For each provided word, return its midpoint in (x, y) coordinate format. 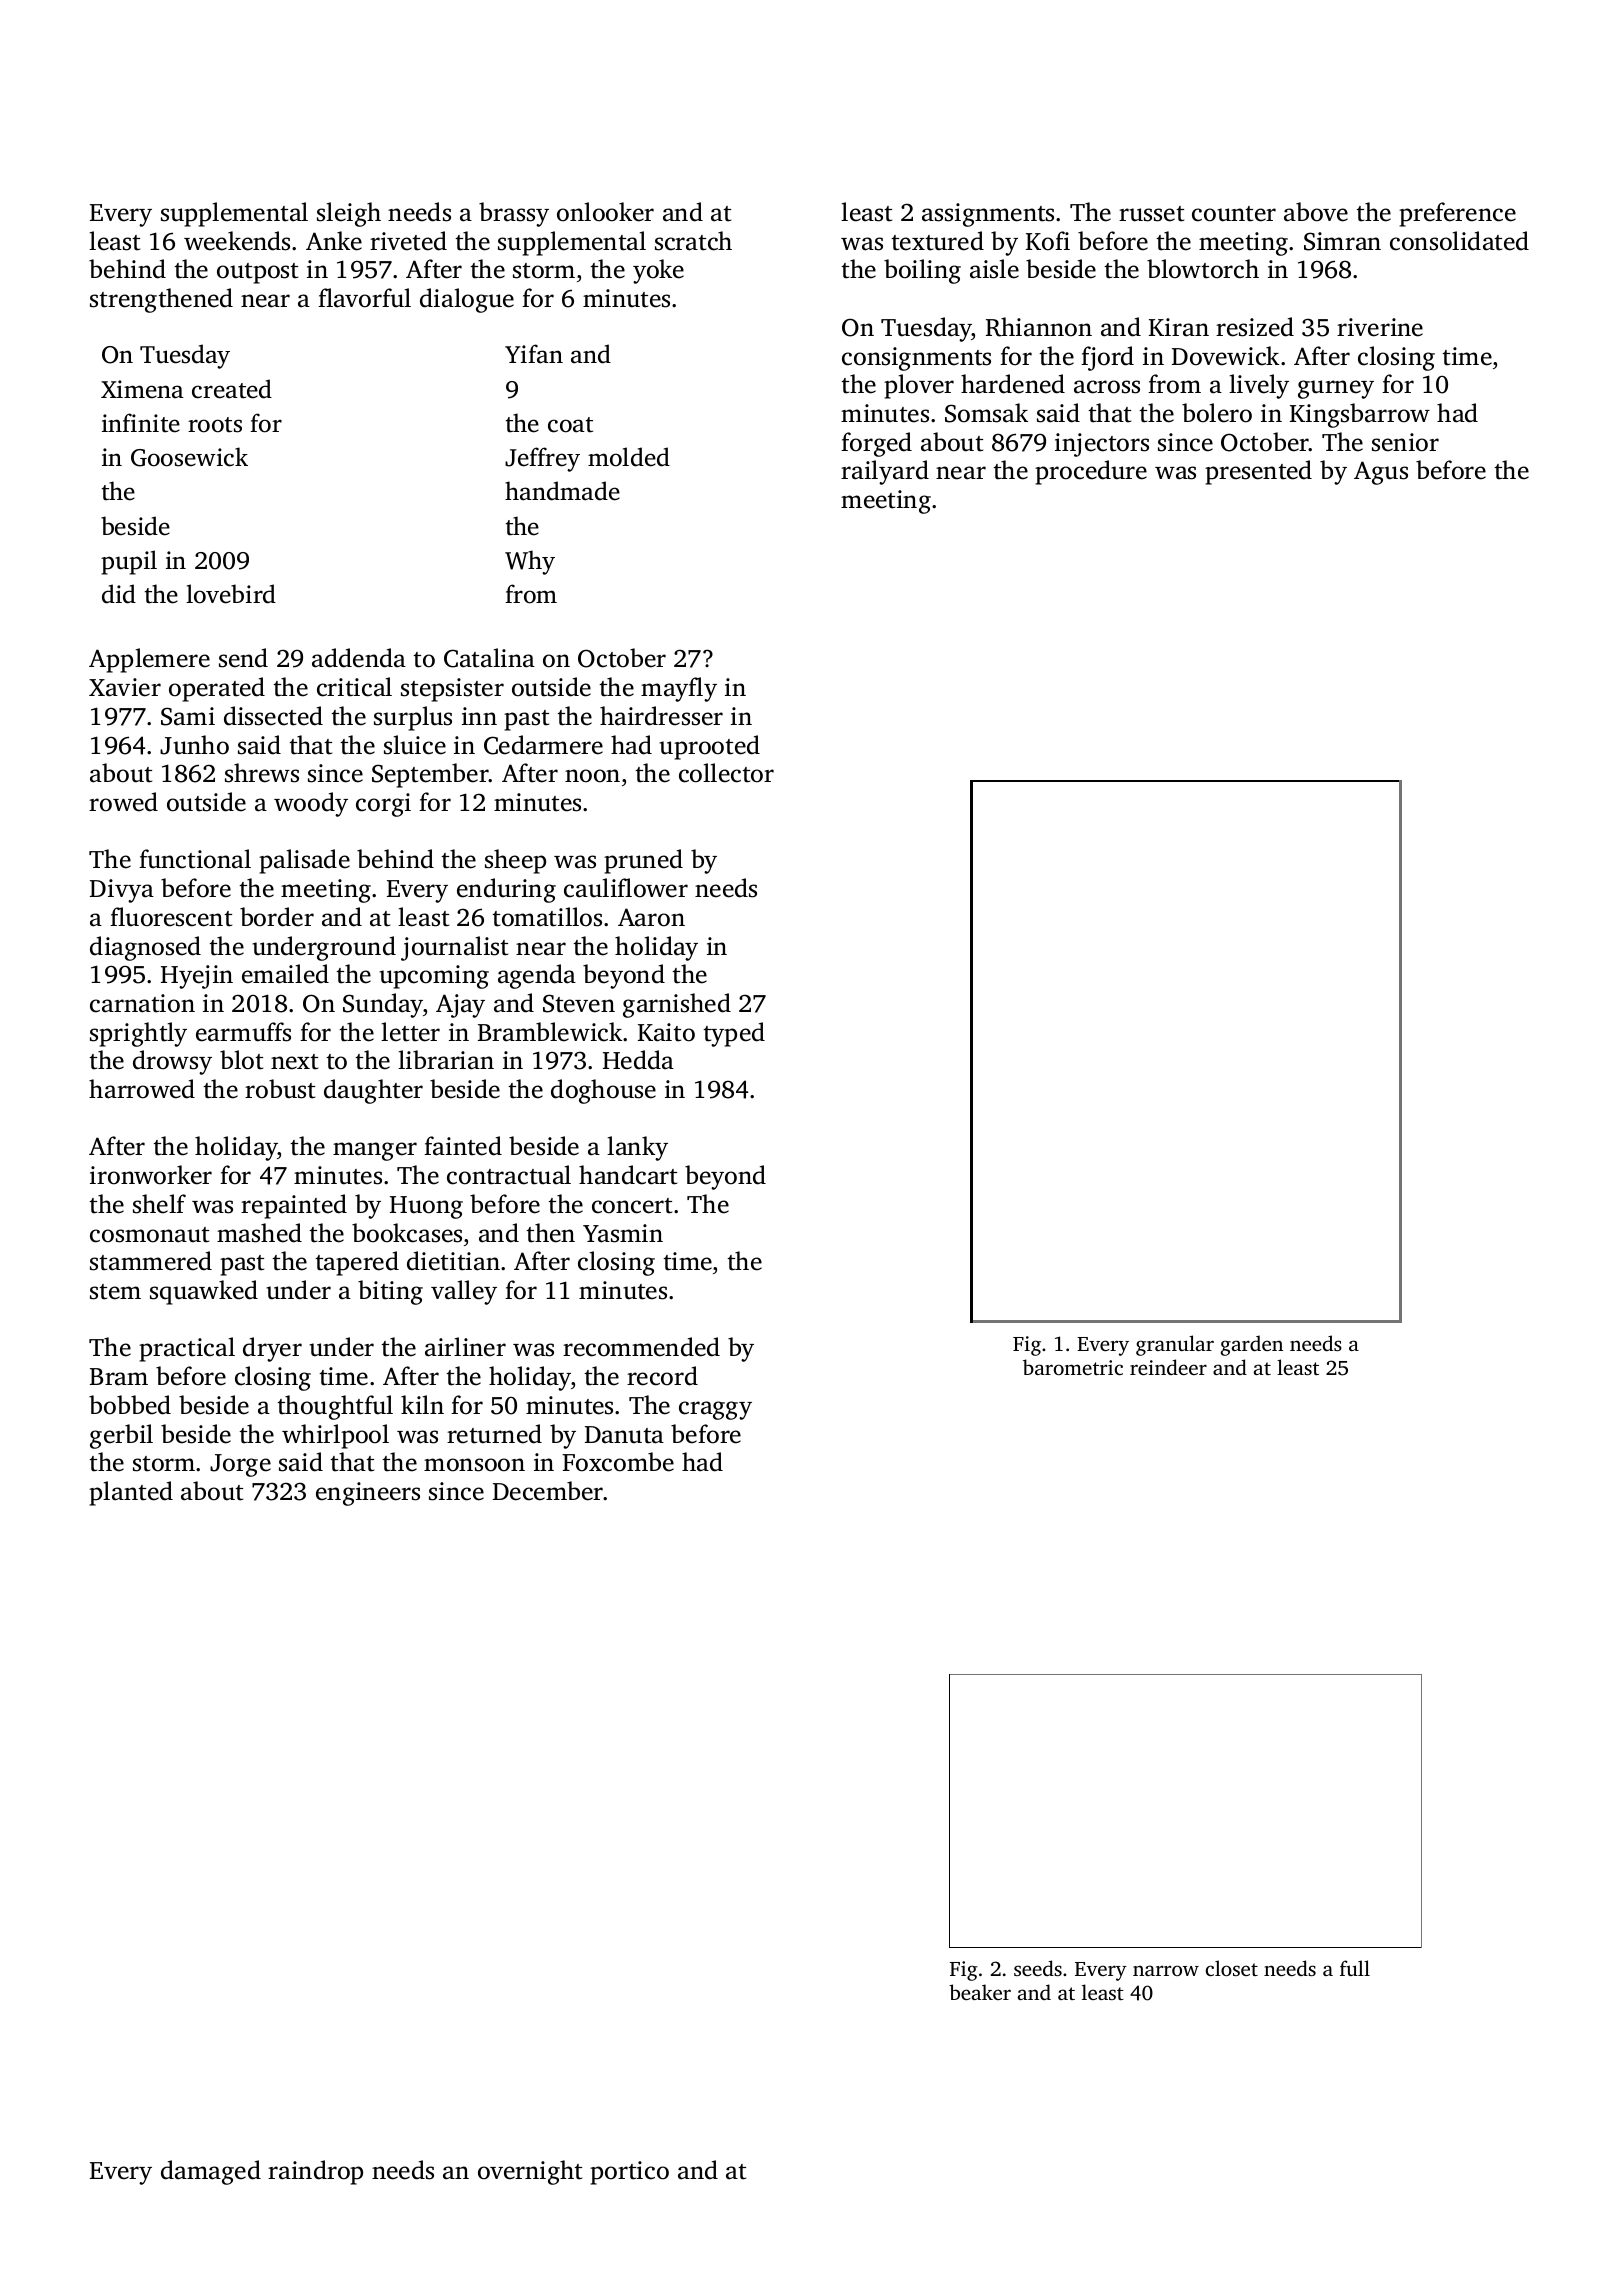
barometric (1073, 1367)
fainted (463, 1146)
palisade (304, 861)
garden (1252, 1345)
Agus (1381, 473)
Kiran (1179, 327)
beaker (980, 1992)
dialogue (467, 300)
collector (726, 773)
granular (1175, 1345)
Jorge (240, 1465)
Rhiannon (1039, 327)
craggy (715, 1410)
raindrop (315, 2172)
